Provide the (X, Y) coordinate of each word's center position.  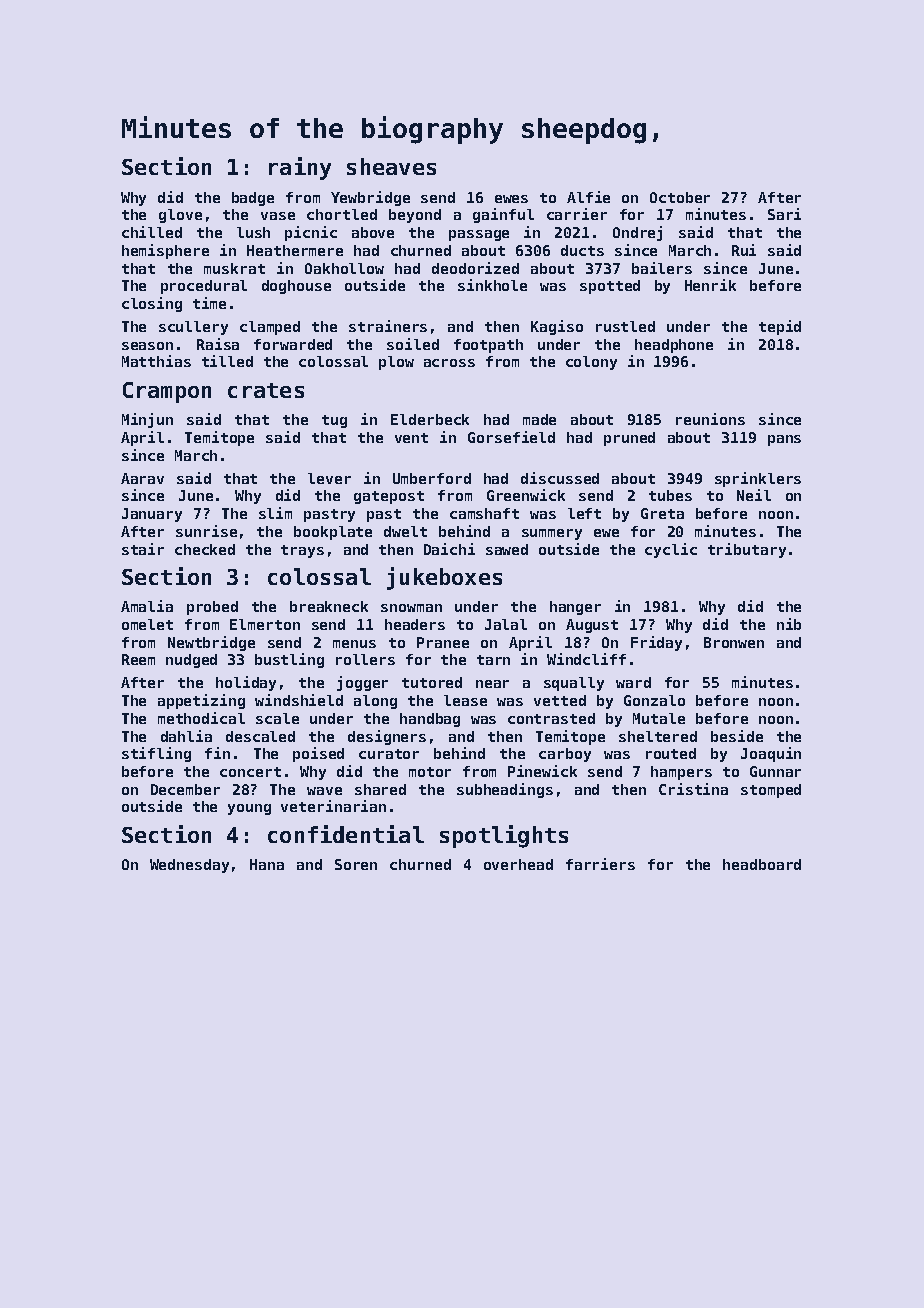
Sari (784, 214)
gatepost (389, 497)
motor (430, 772)
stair (143, 549)
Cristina (693, 789)
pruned (629, 439)
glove (180, 216)
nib (789, 624)
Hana (267, 864)
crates (266, 390)
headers (415, 624)
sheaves (391, 166)
